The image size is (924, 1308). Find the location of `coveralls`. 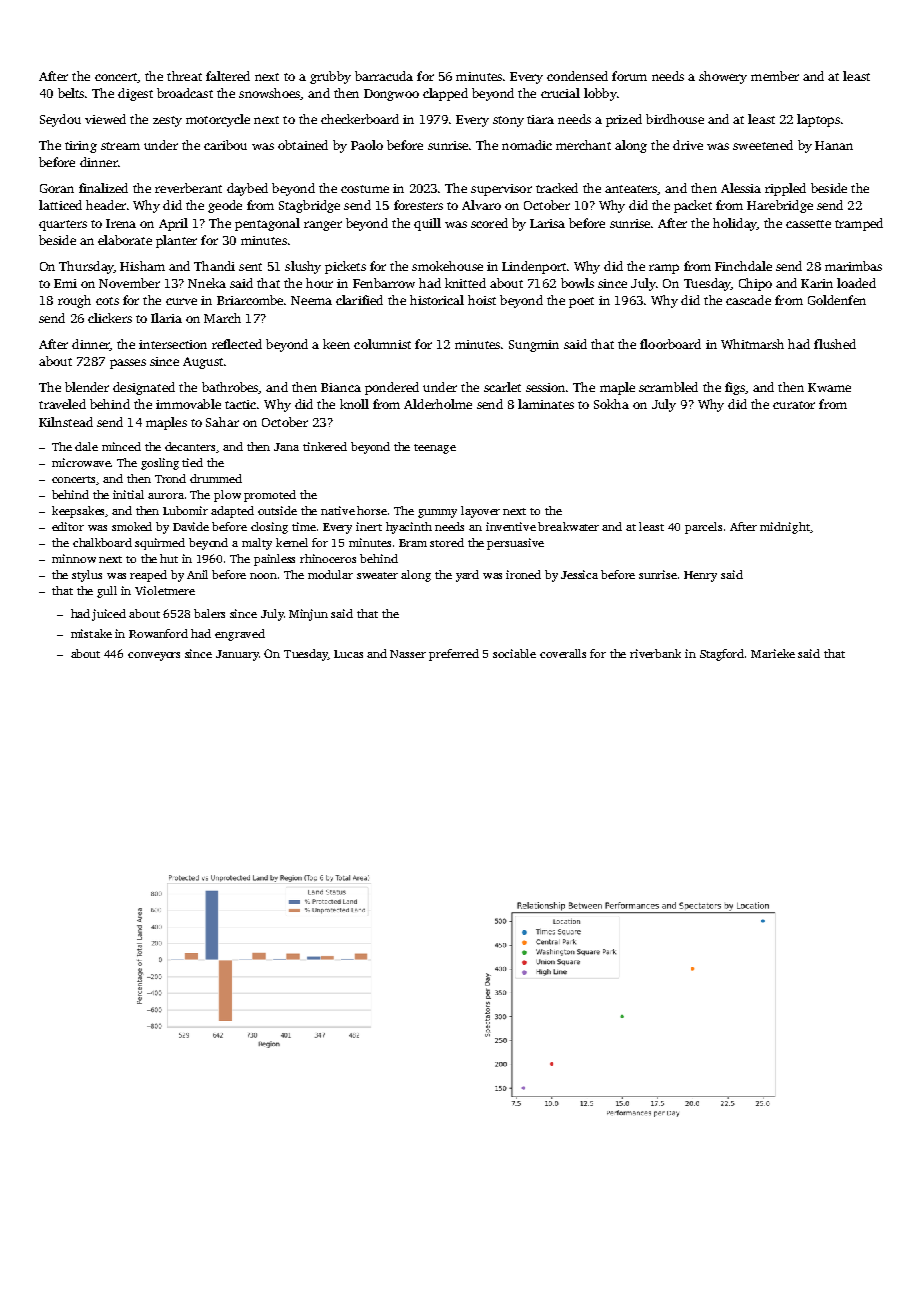

coveralls is located at coordinates (563, 653).
